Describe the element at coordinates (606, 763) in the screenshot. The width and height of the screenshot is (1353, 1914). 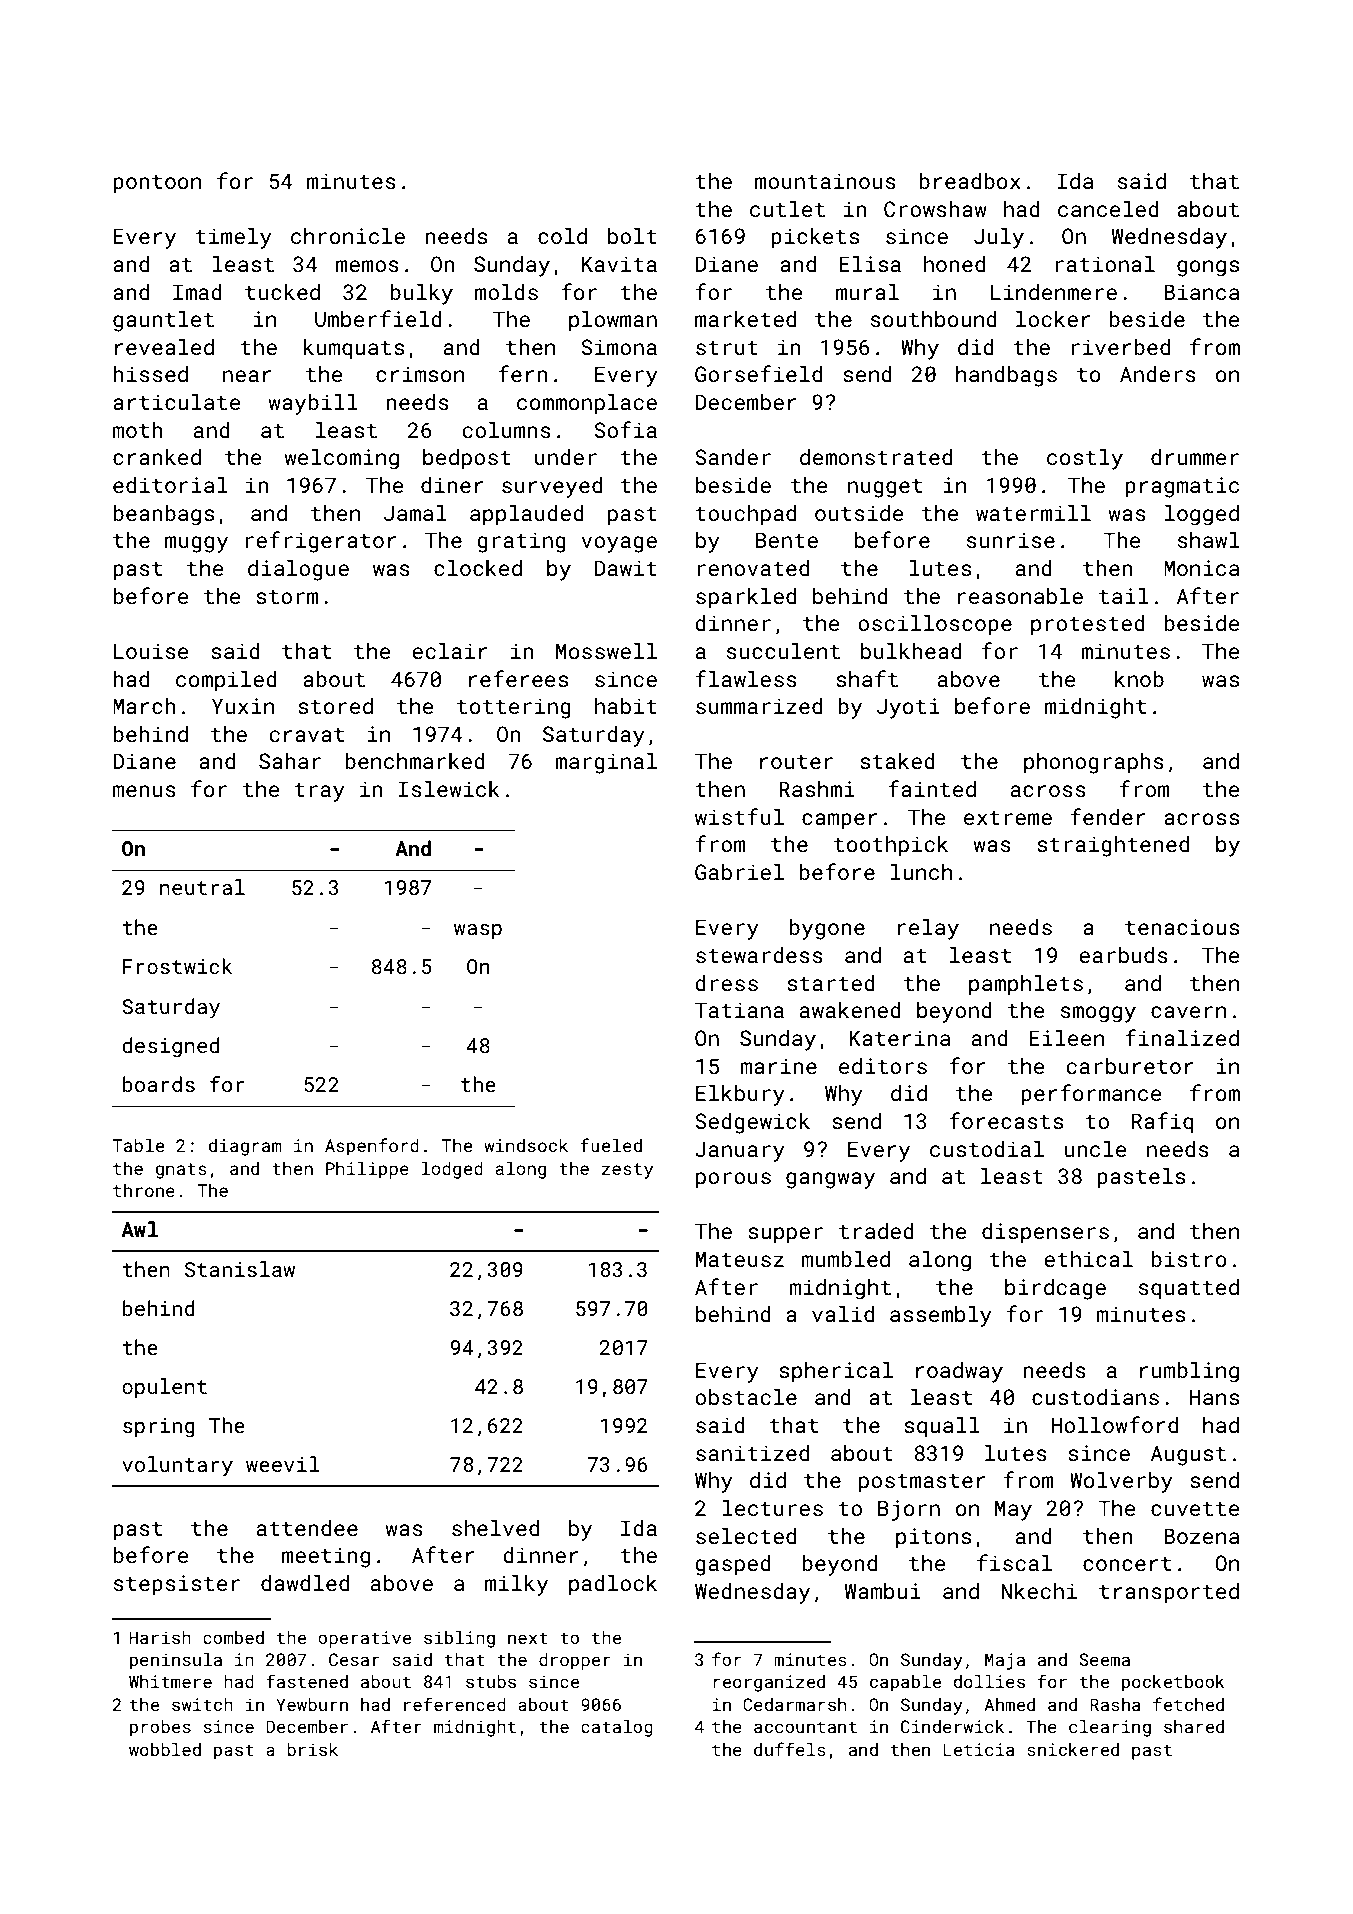
I see `marginal` at that location.
